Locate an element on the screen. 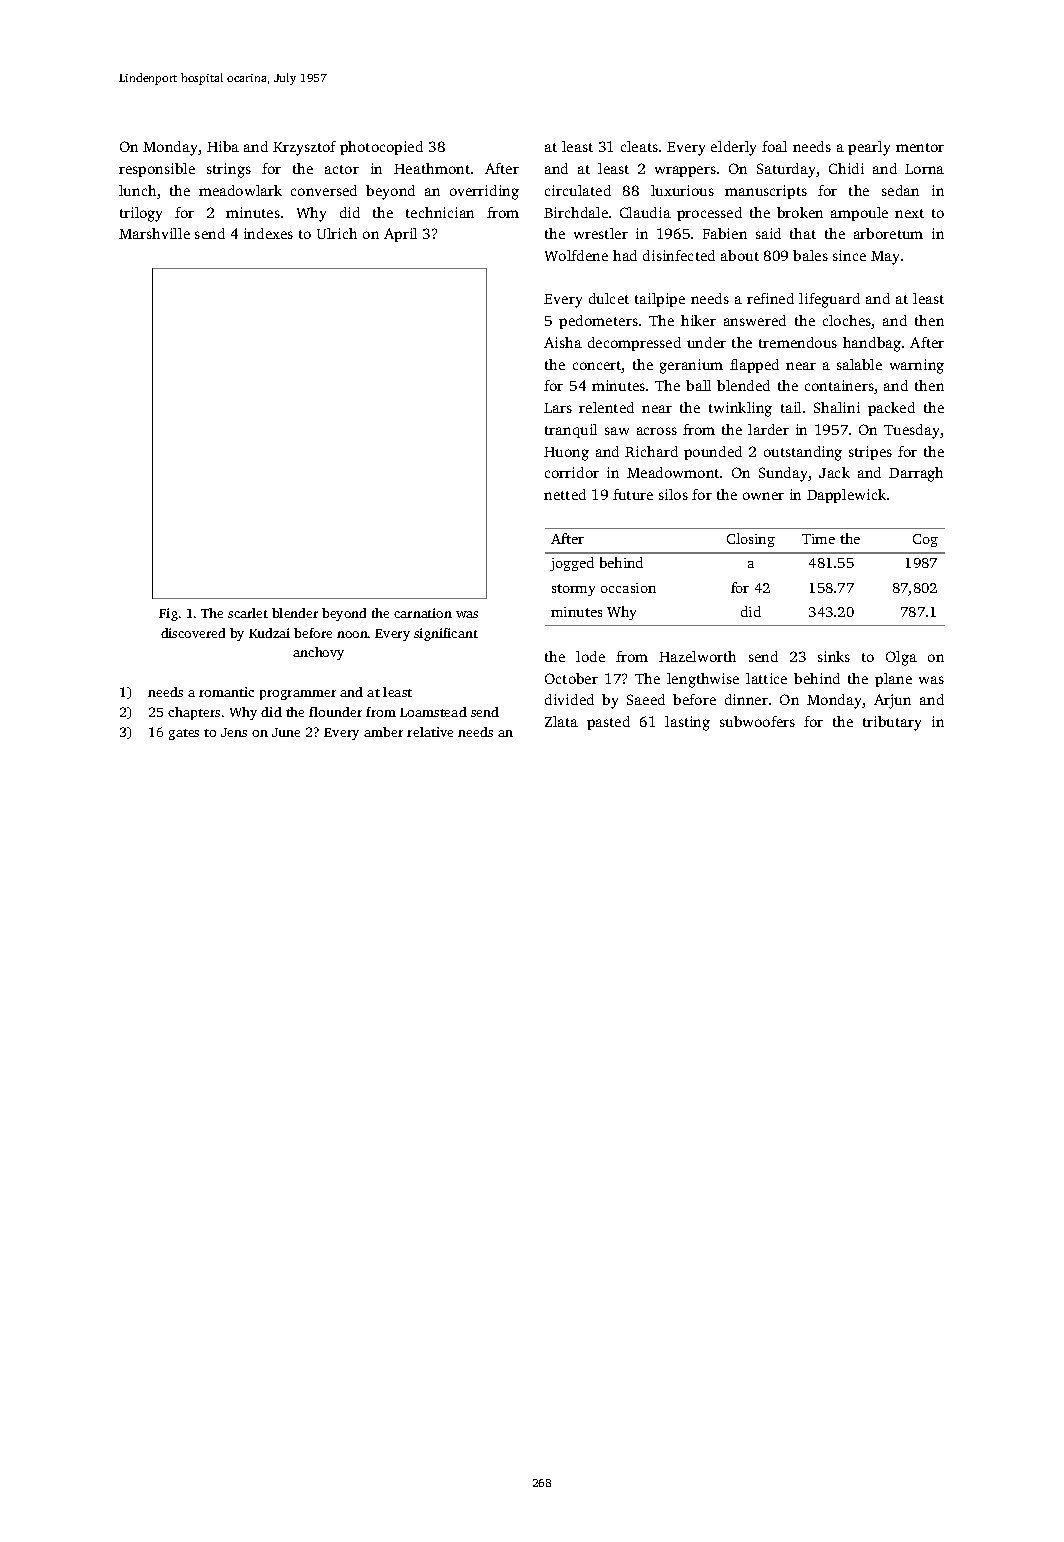  dulcet is located at coordinates (609, 298).
